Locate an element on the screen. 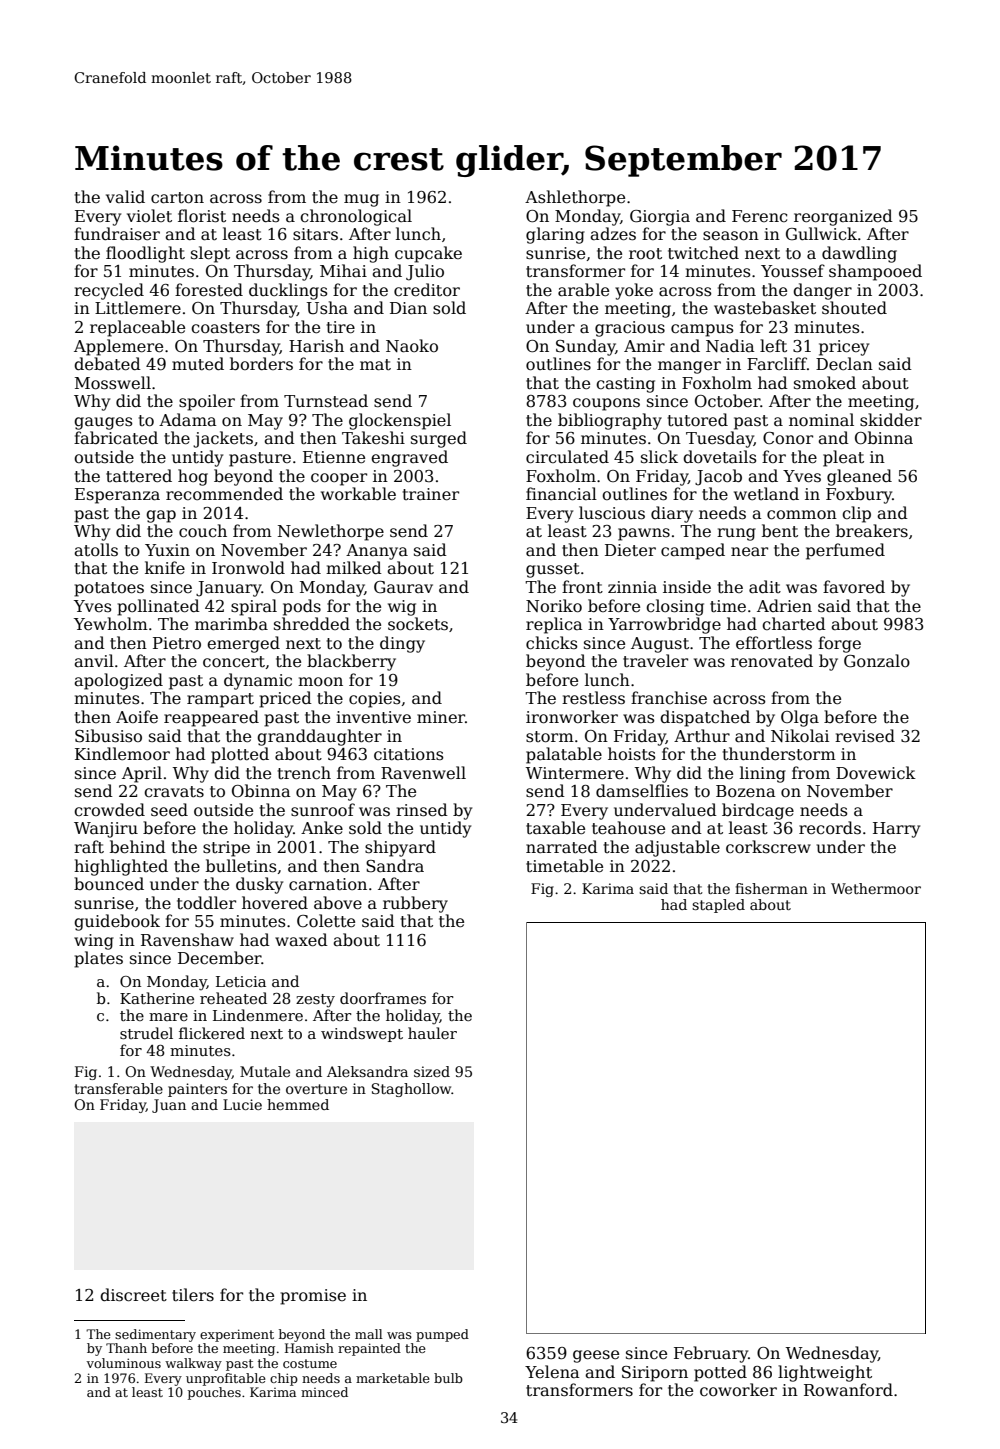 The image size is (1000, 1449). Sunday is located at coordinates (586, 347).
